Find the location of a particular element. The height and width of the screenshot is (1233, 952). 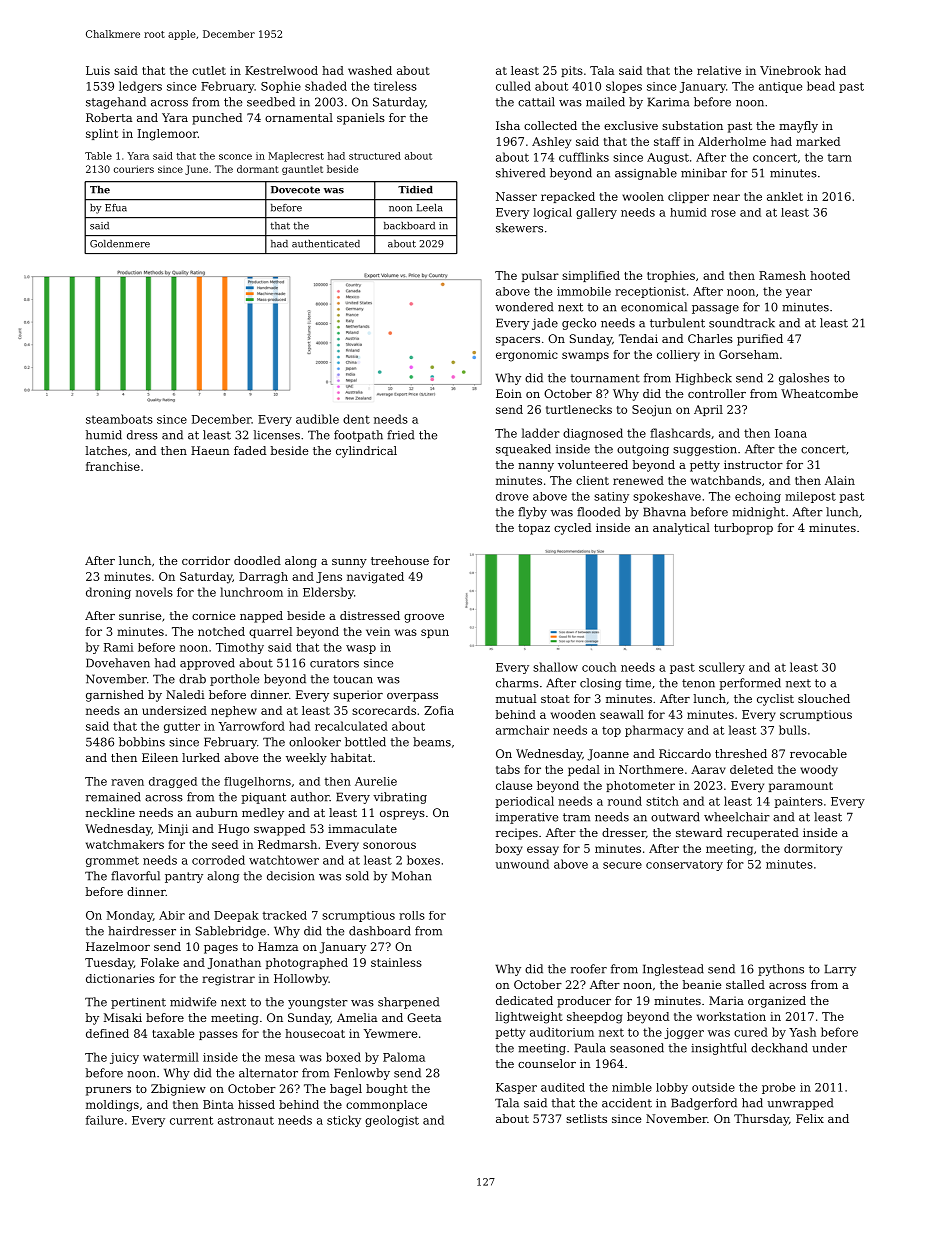

Wheatcombe is located at coordinates (819, 393).
